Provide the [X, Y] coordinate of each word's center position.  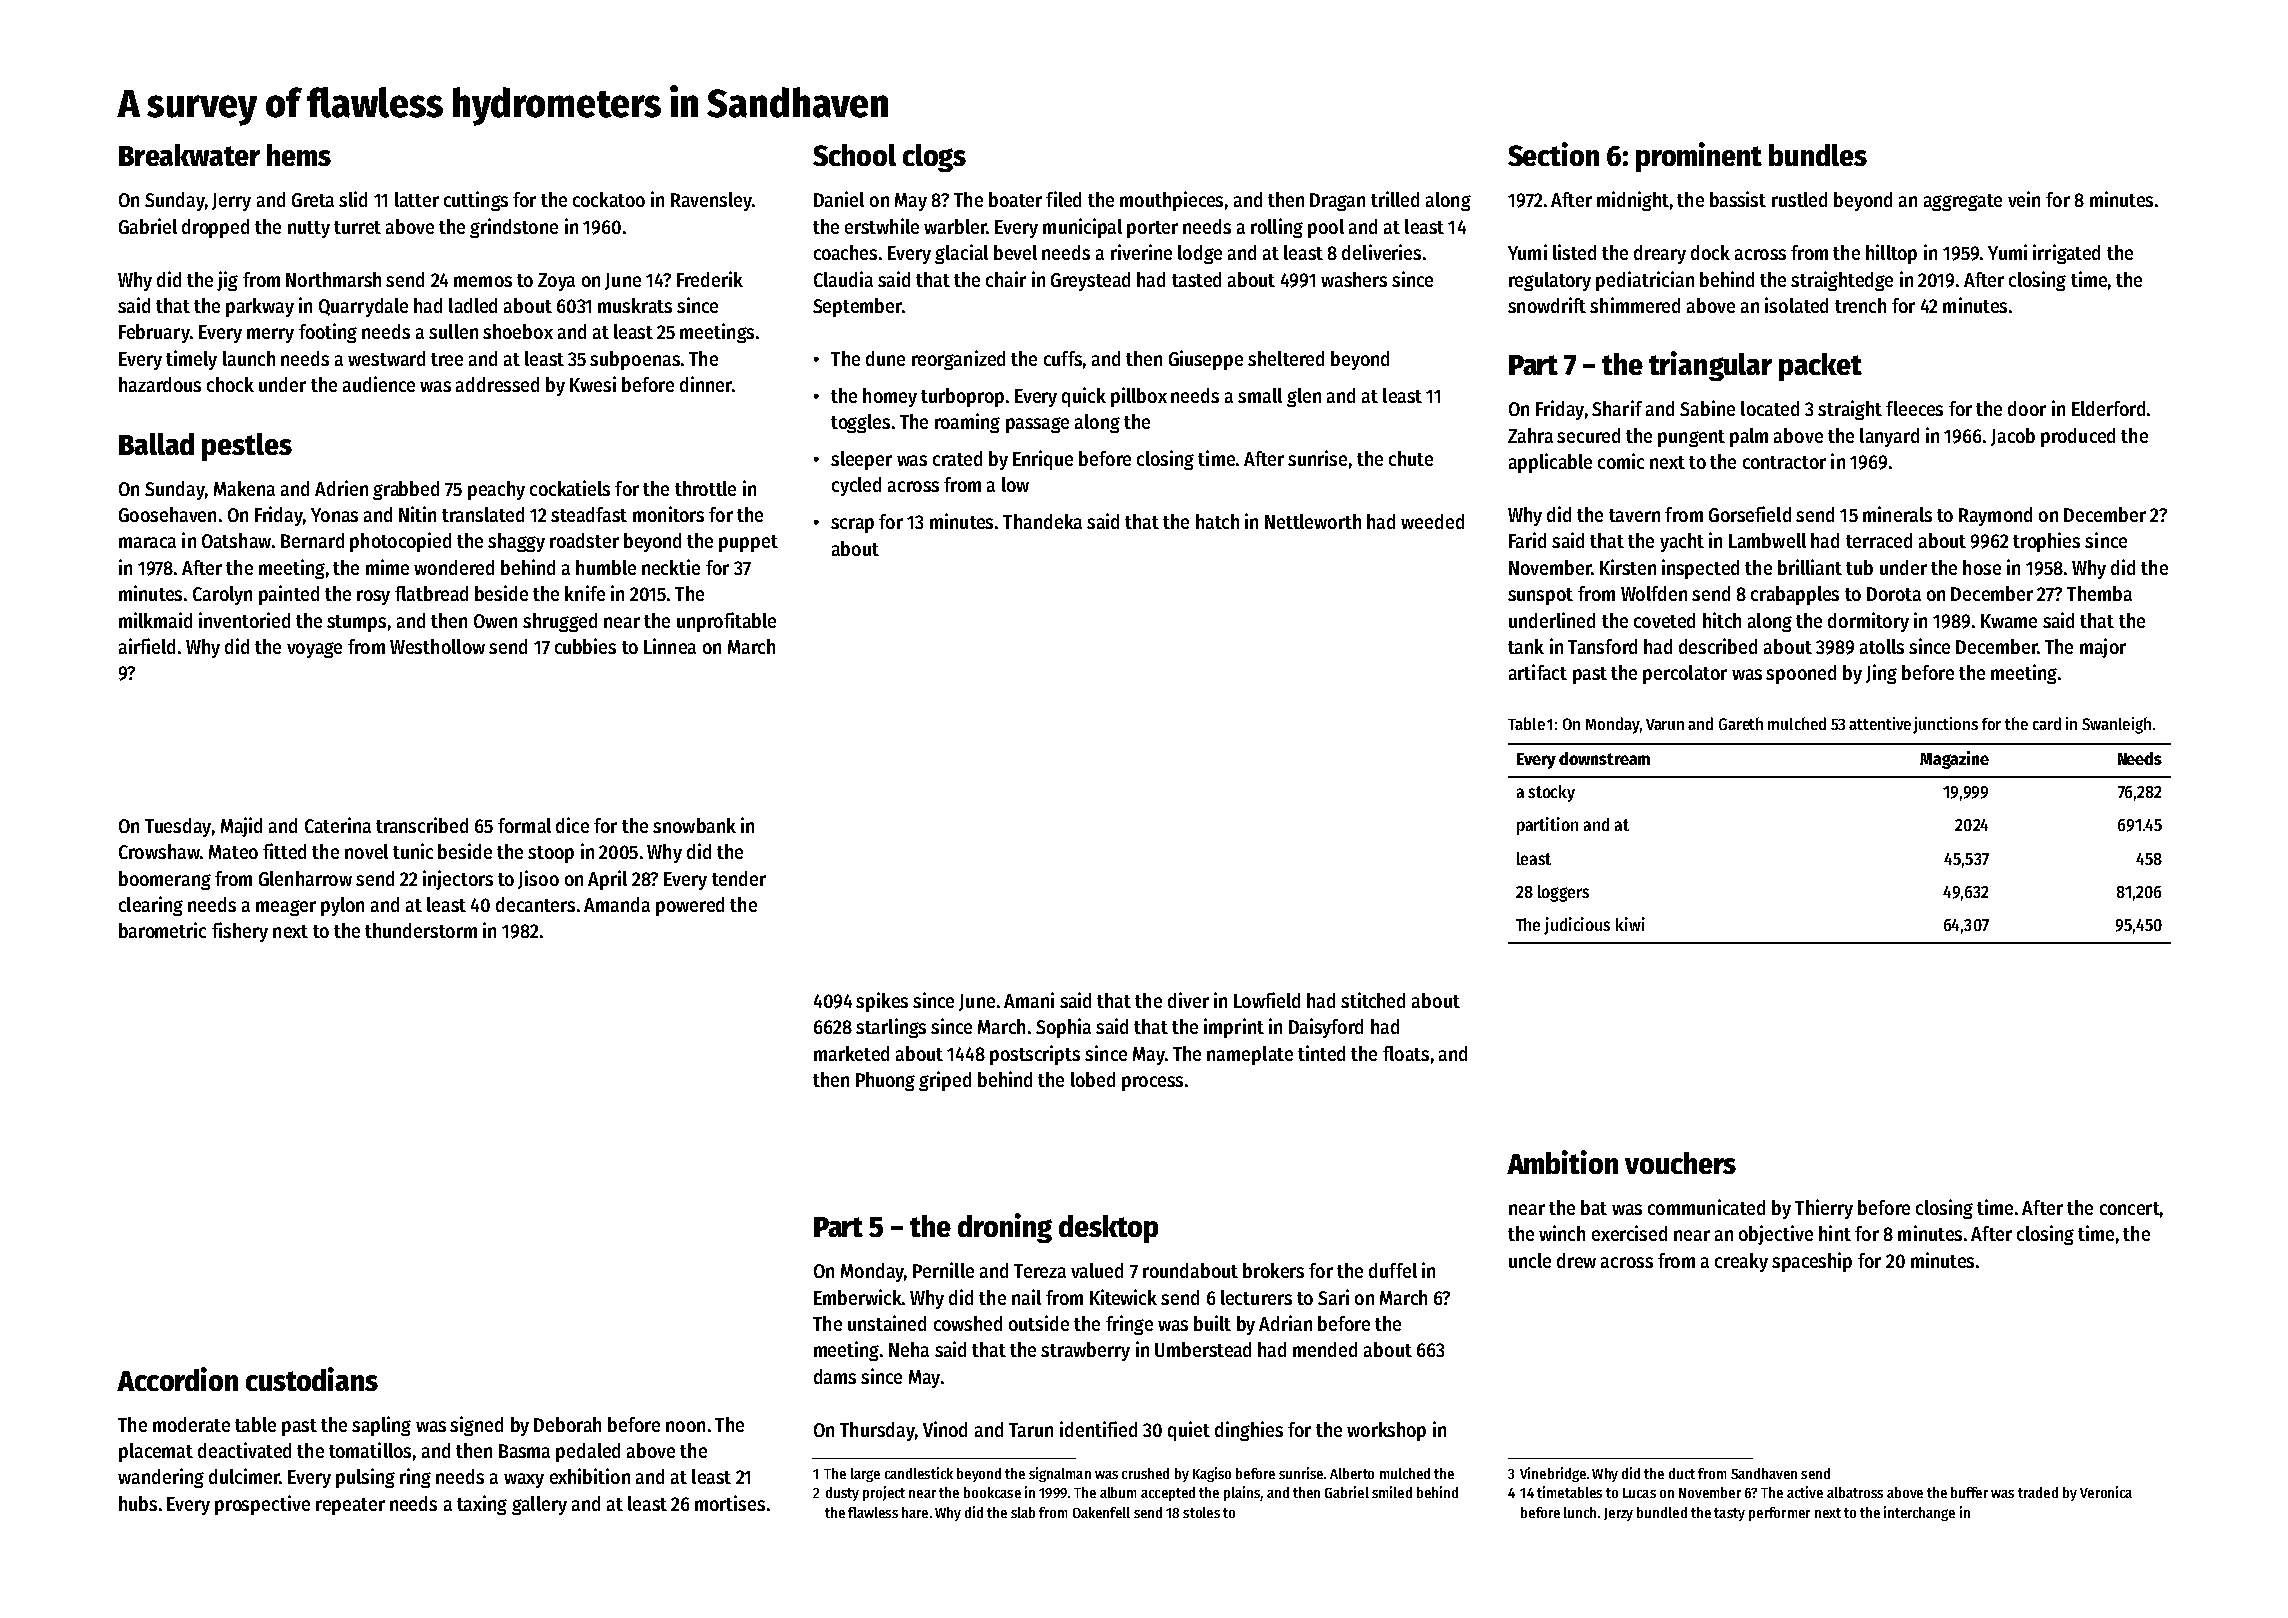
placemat [156, 1452]
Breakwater [189, 155]
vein [2024, 199]
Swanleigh [2116, 725]
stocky [1551, 793]
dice [572, 825]
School [854, 155]
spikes [882, 1002]
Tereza [1040, 1271]
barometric [162, 930]
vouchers [1680, 1163]
